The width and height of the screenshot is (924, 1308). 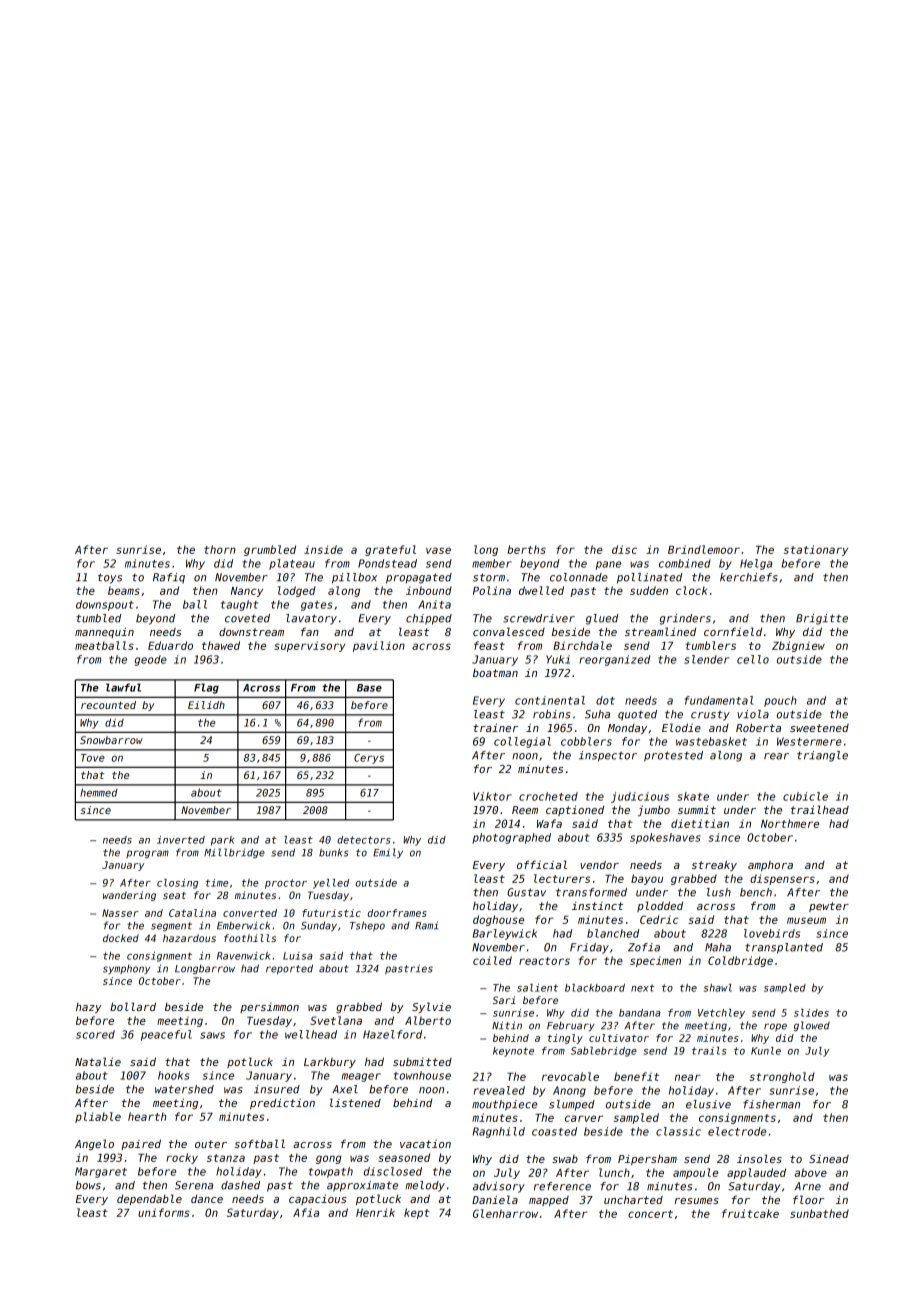 What do you see at coordinates (704, 549) in the screenshot?
I see `Brindlemoor` at bounding box center [704, 549].
